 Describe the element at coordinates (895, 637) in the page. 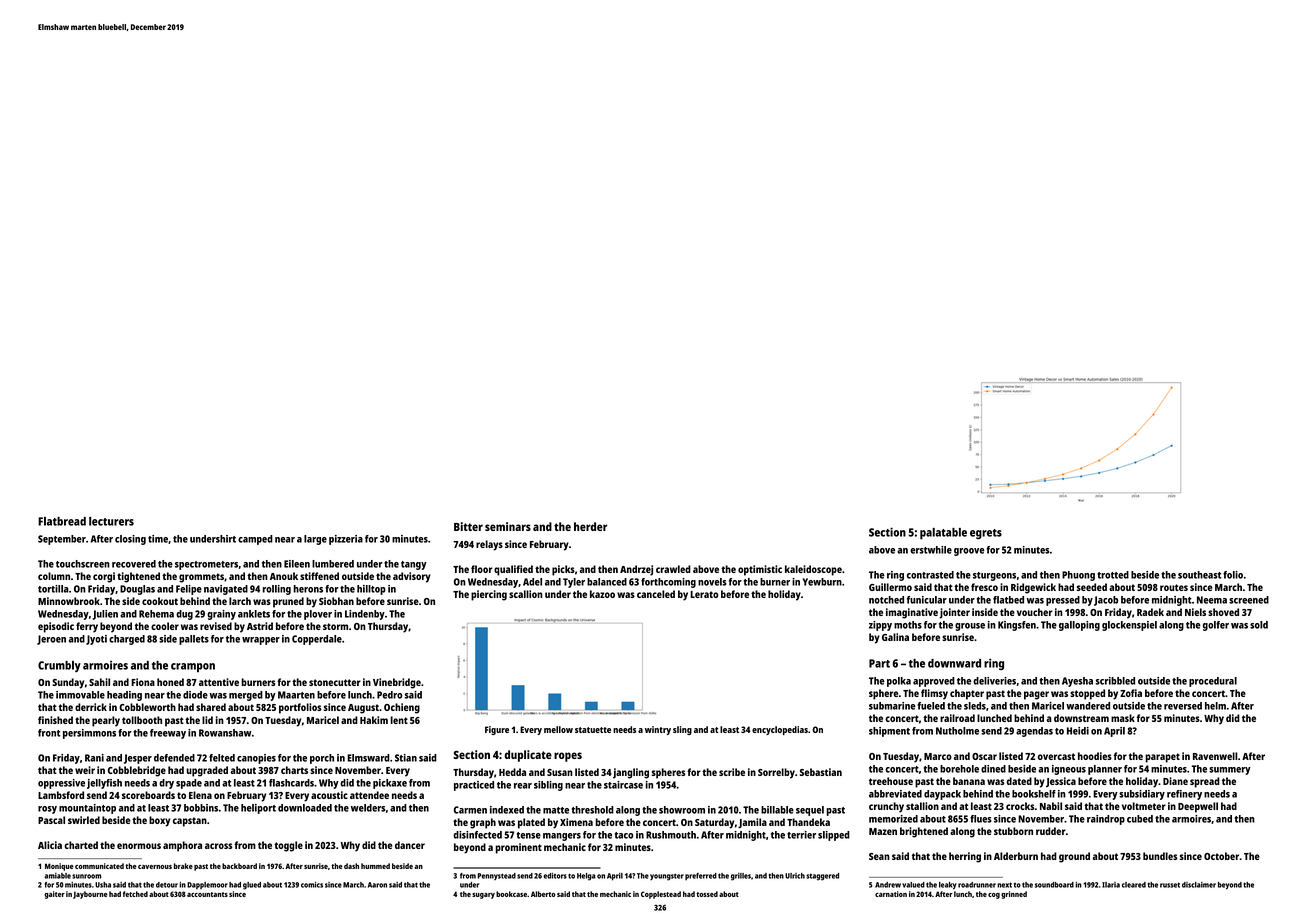

I see `Galina` at that location.
